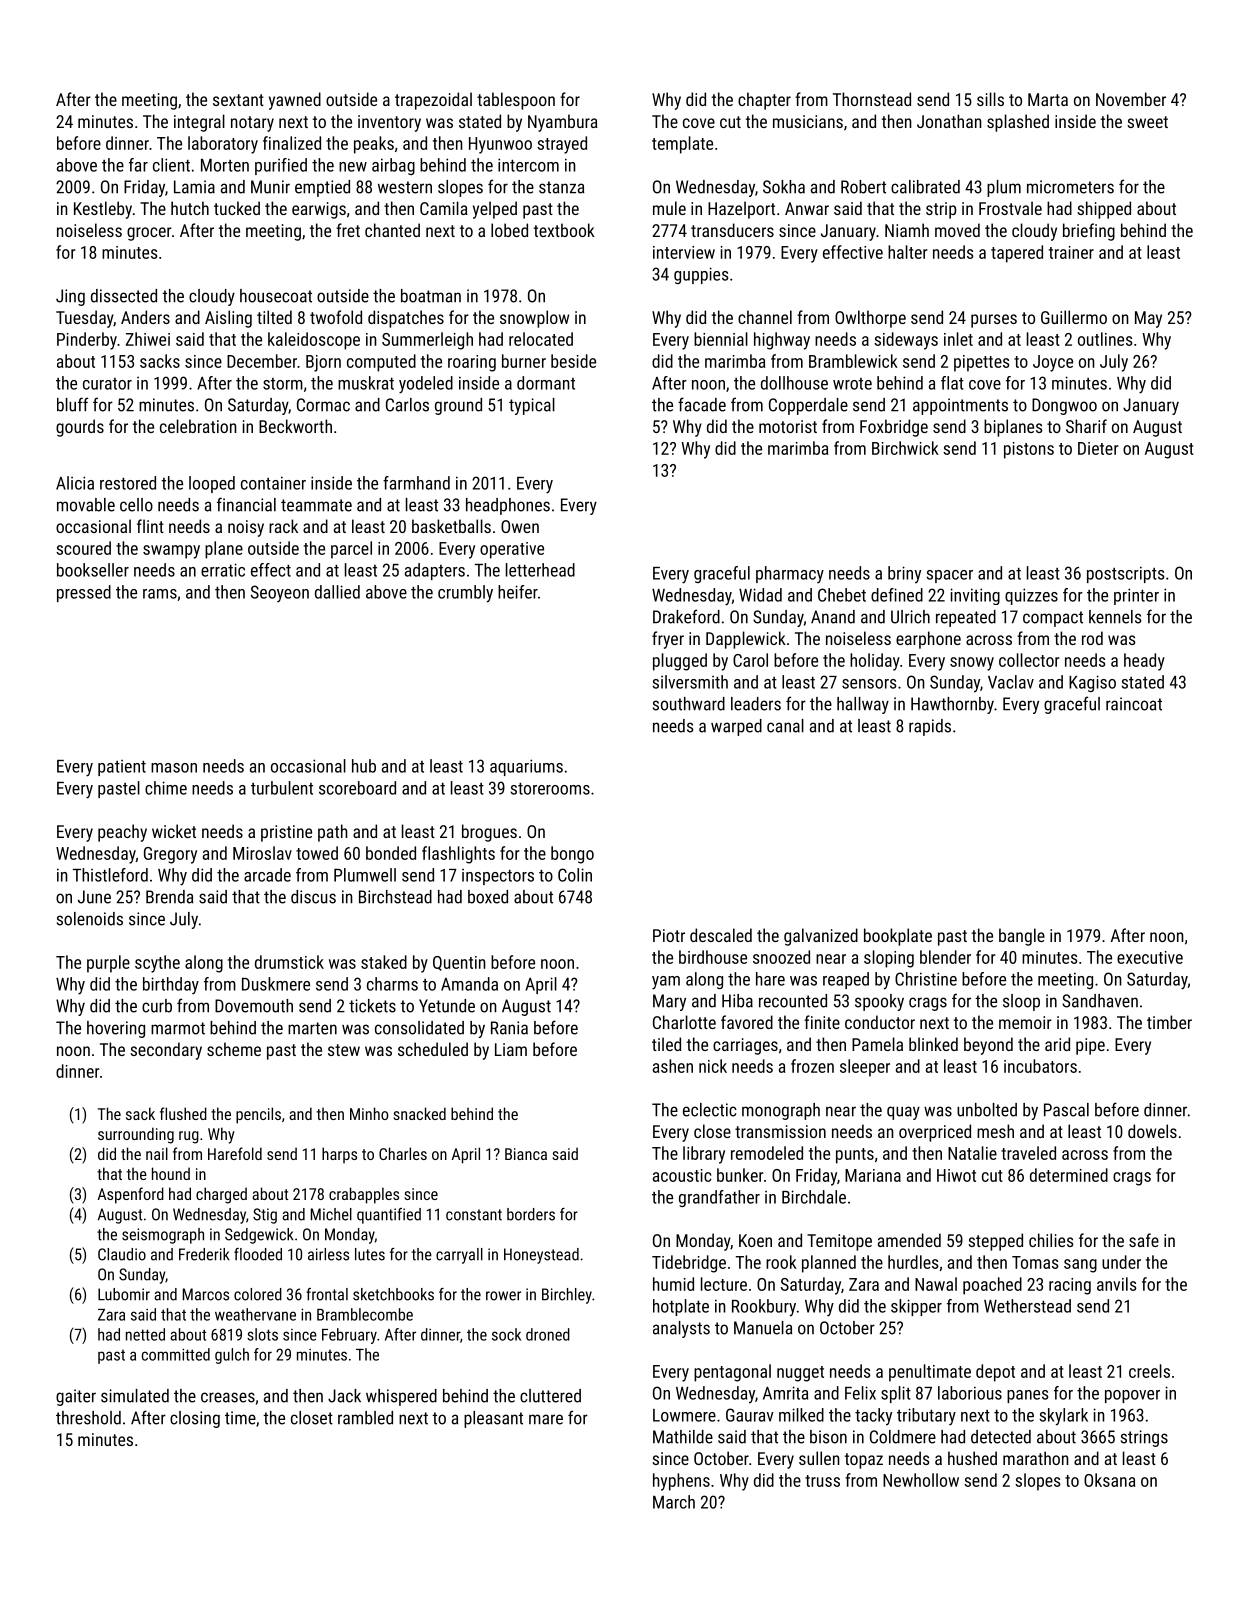 The image size is (1250, 1617). I want to click on March, so click(674, 1502).
